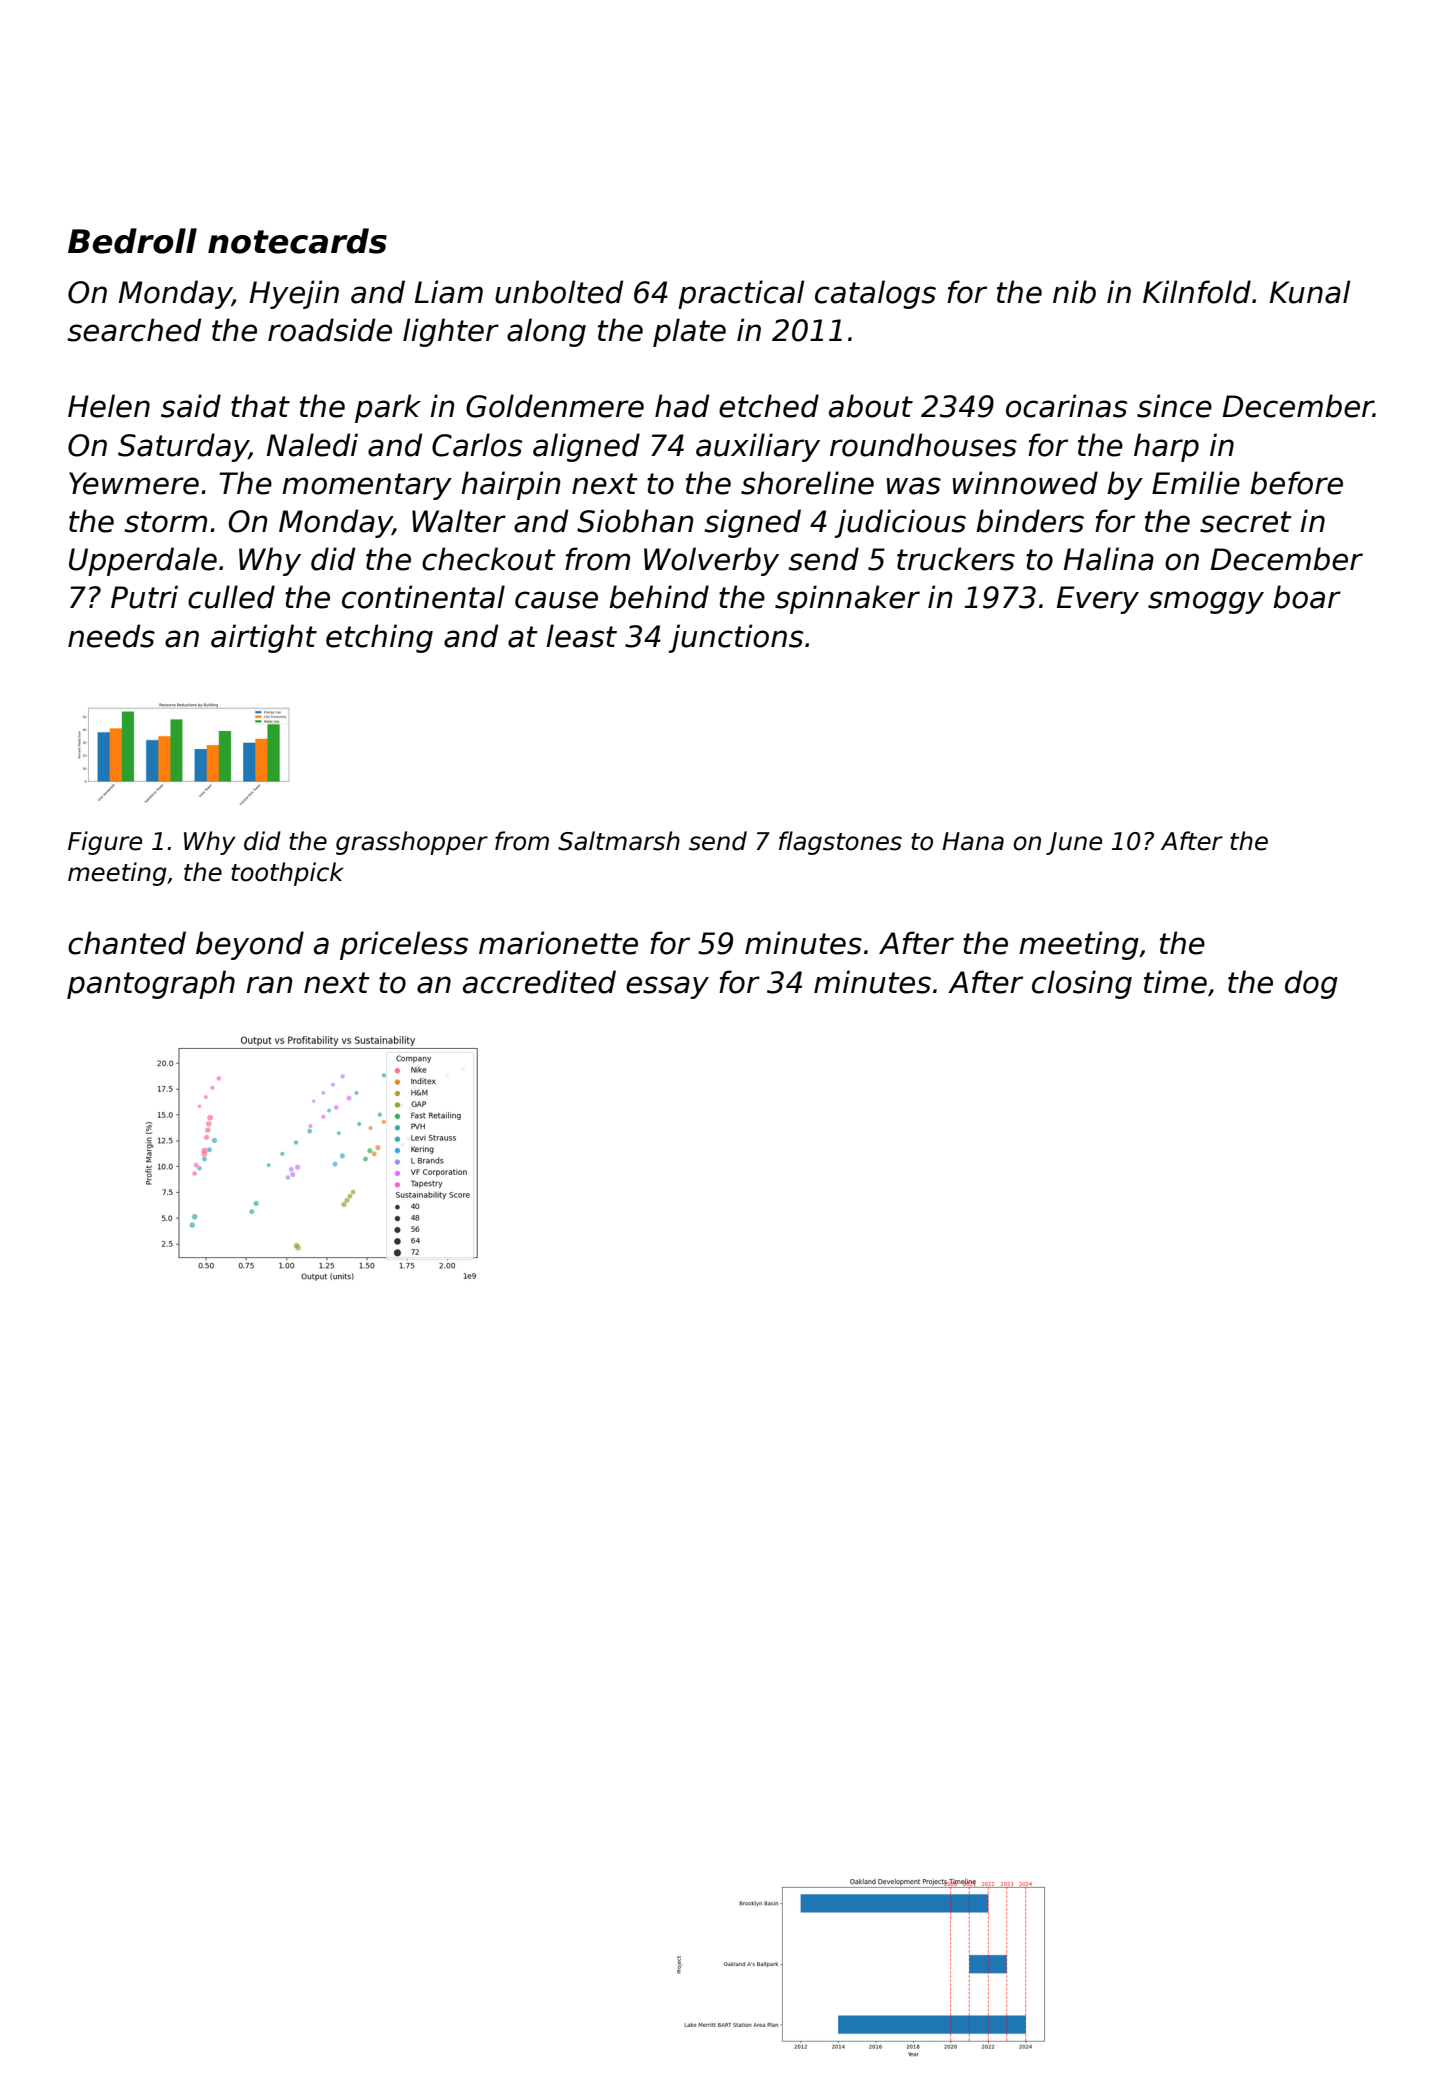 The height and width of the image is (2100, 1450). What do you see at coordinates (581, 636) in the image?
I see `least` at bounding box center [581, 636].
